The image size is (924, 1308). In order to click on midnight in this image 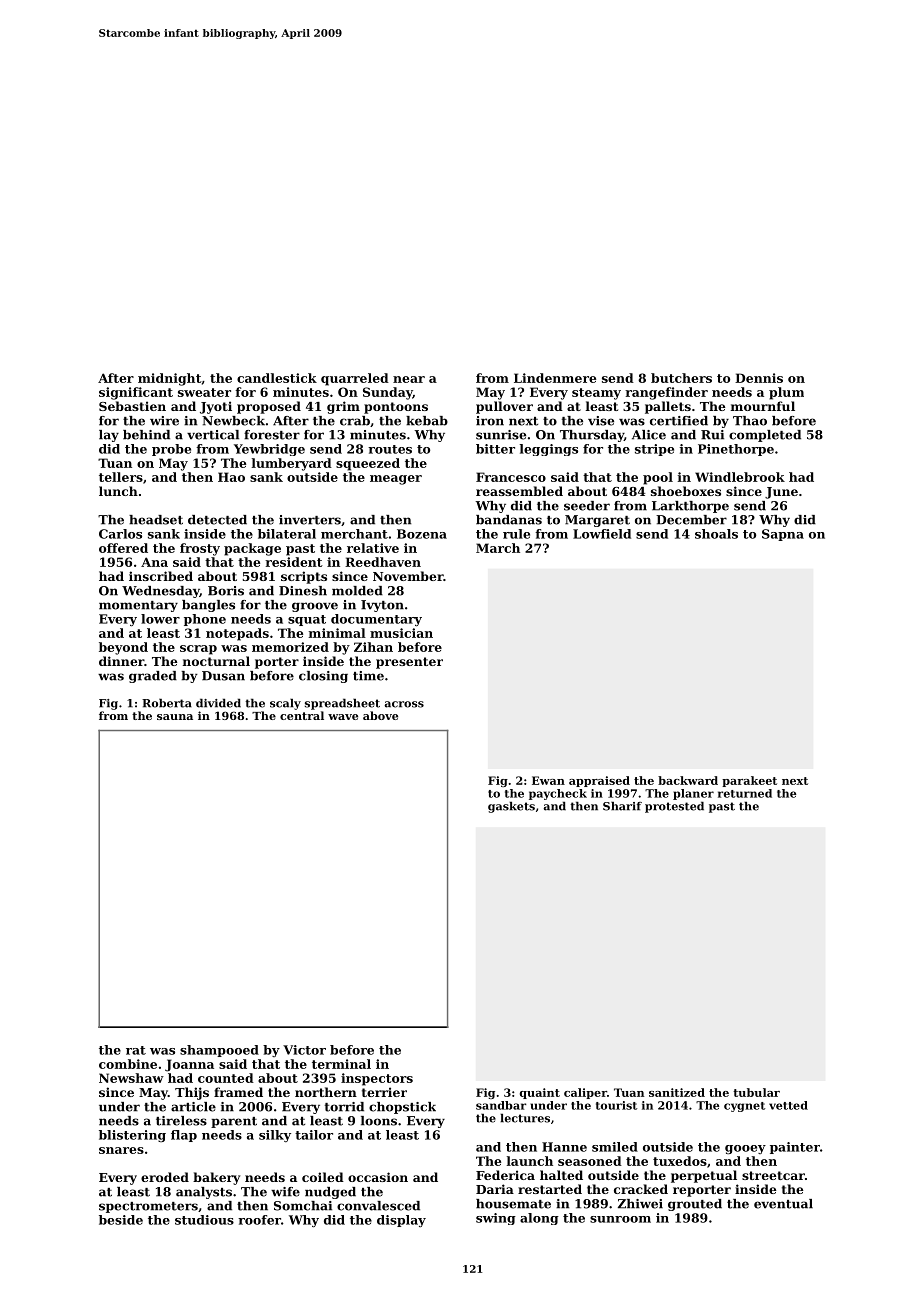, I will do `click(169, 379)`.
